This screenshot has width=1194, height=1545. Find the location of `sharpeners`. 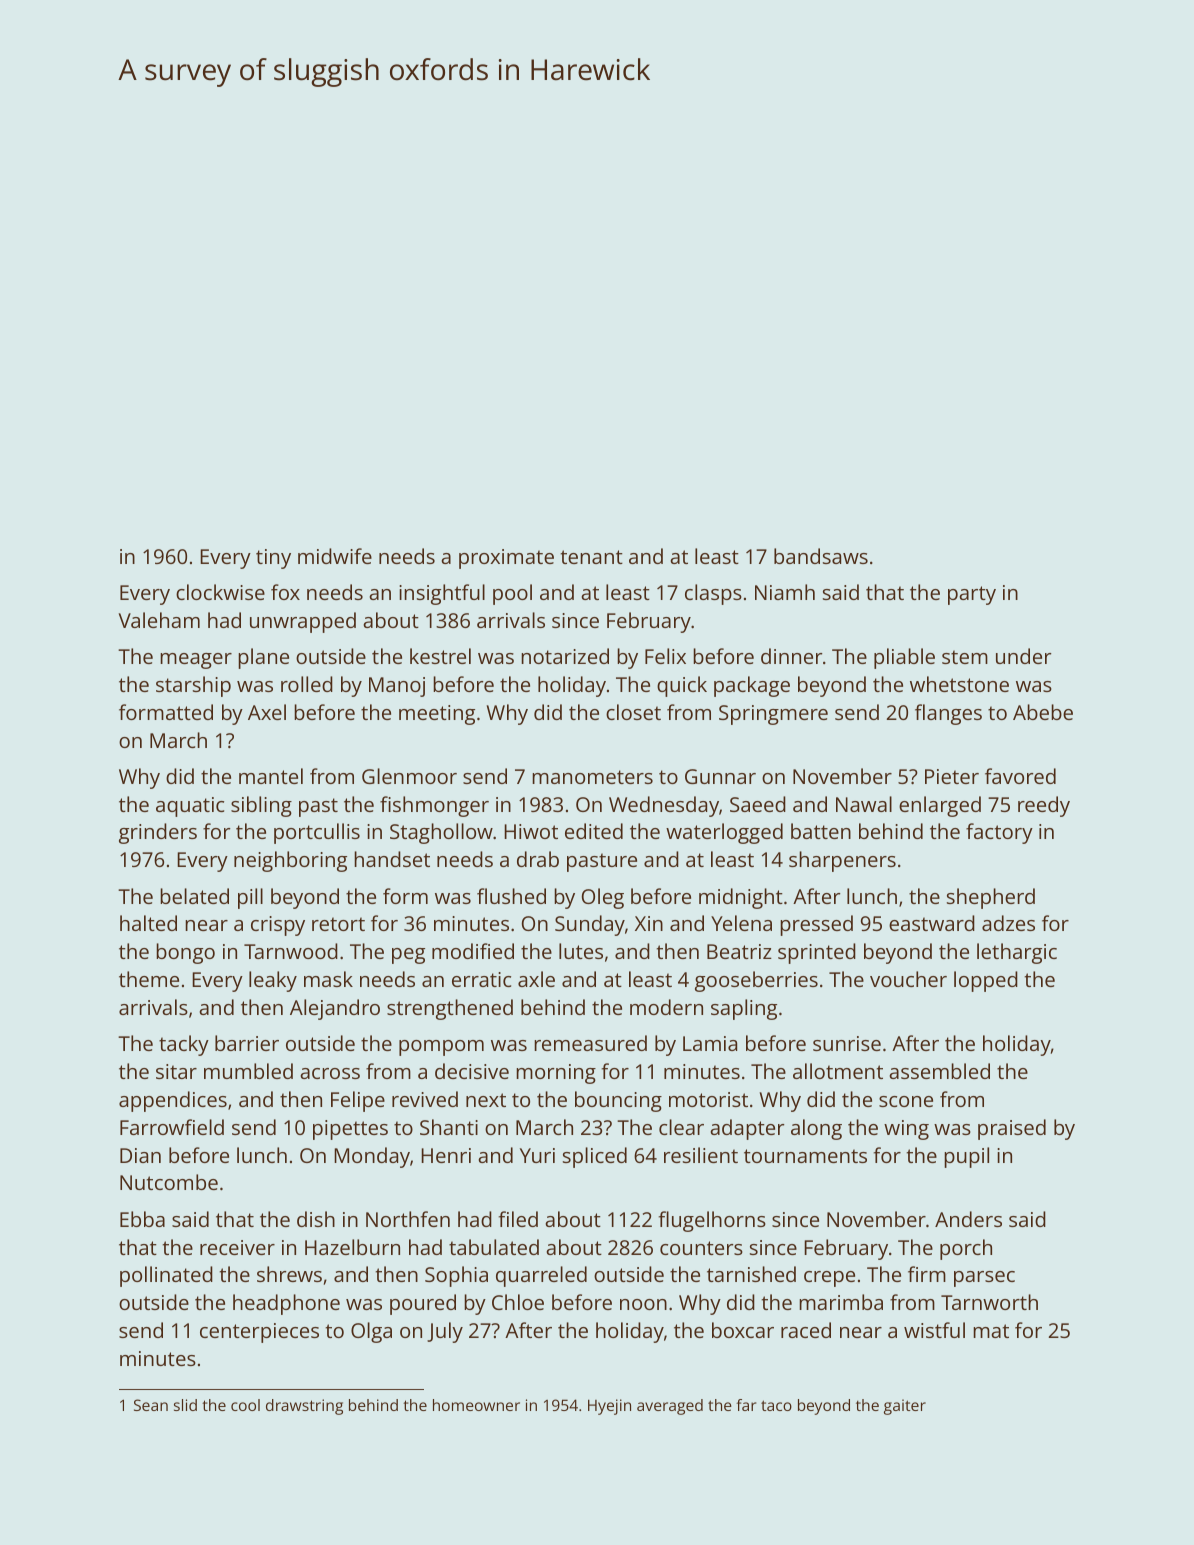

sharpeners is located at coordinates (842, 861).
